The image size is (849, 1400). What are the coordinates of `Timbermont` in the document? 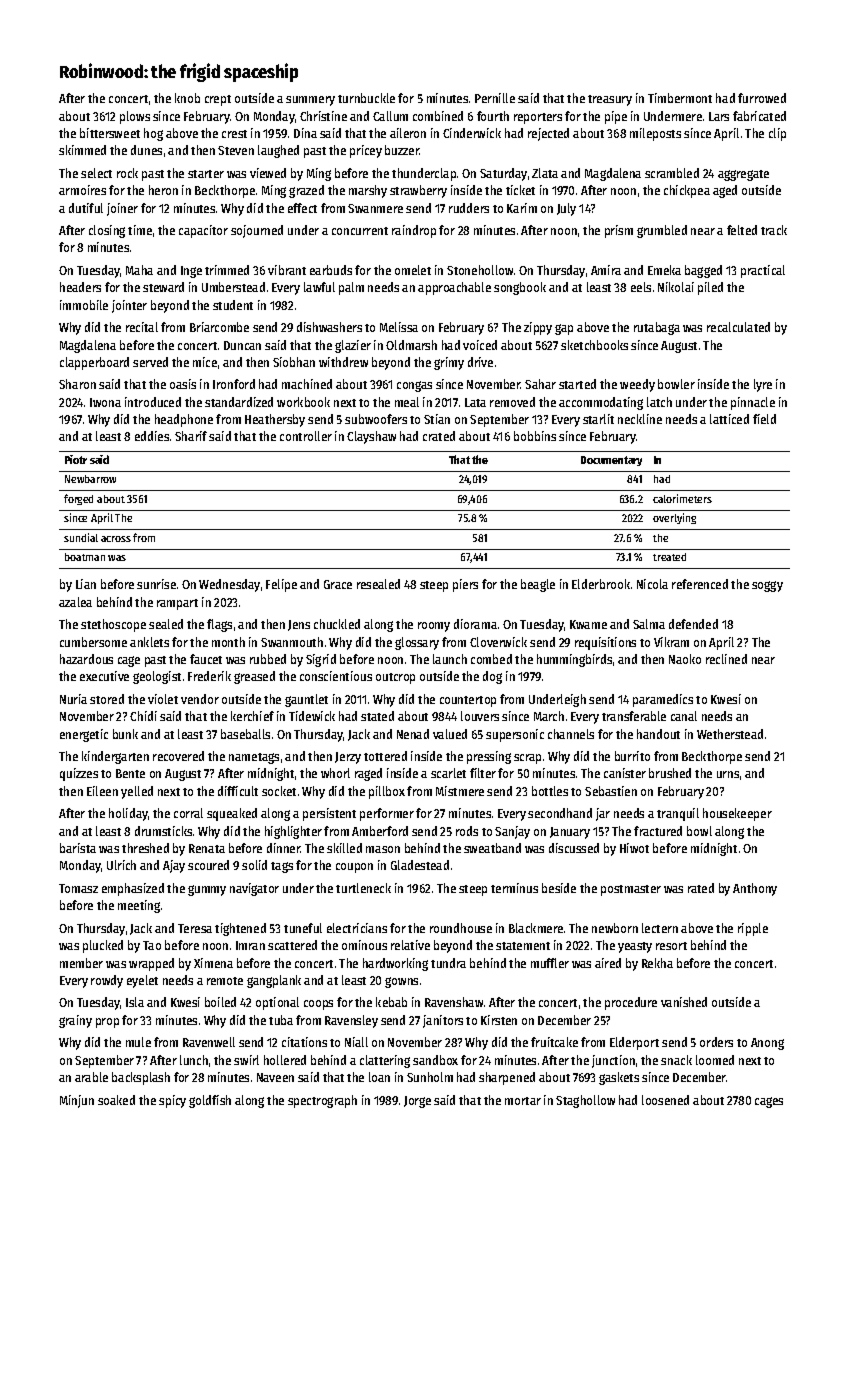 It's located at (680, 98).
